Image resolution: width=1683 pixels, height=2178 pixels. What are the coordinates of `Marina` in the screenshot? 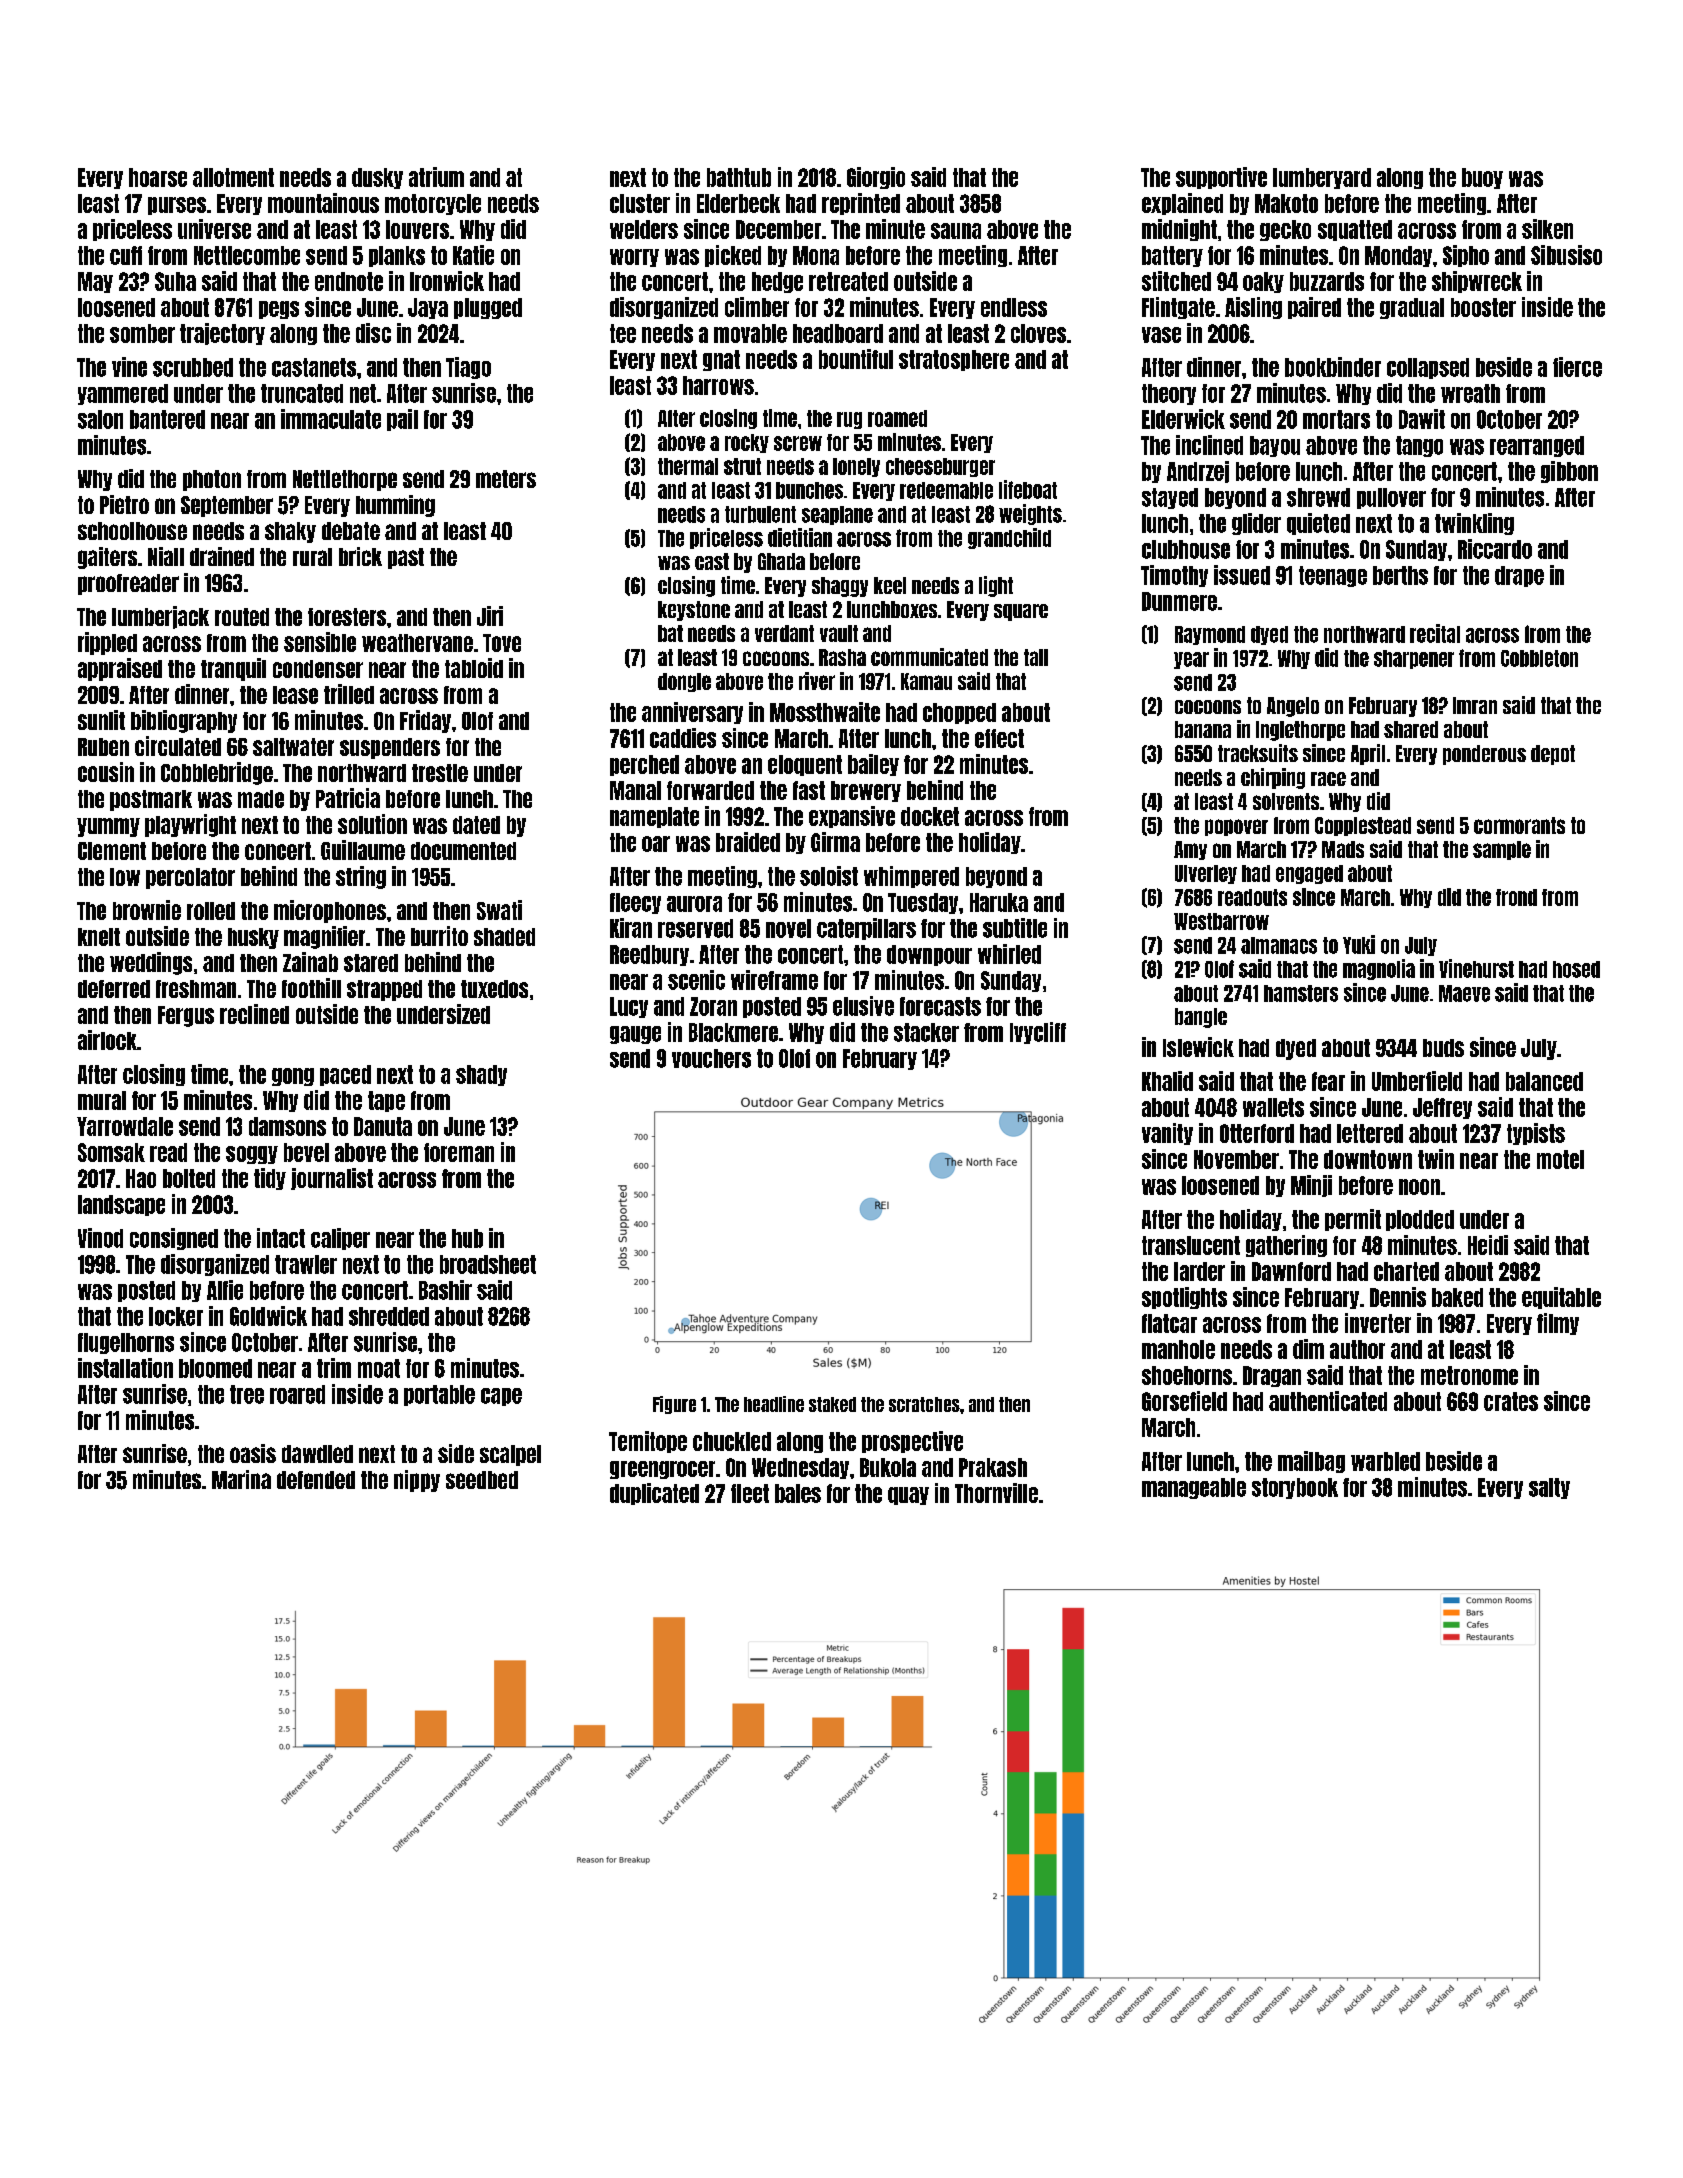 It's located at (241, 1479).
